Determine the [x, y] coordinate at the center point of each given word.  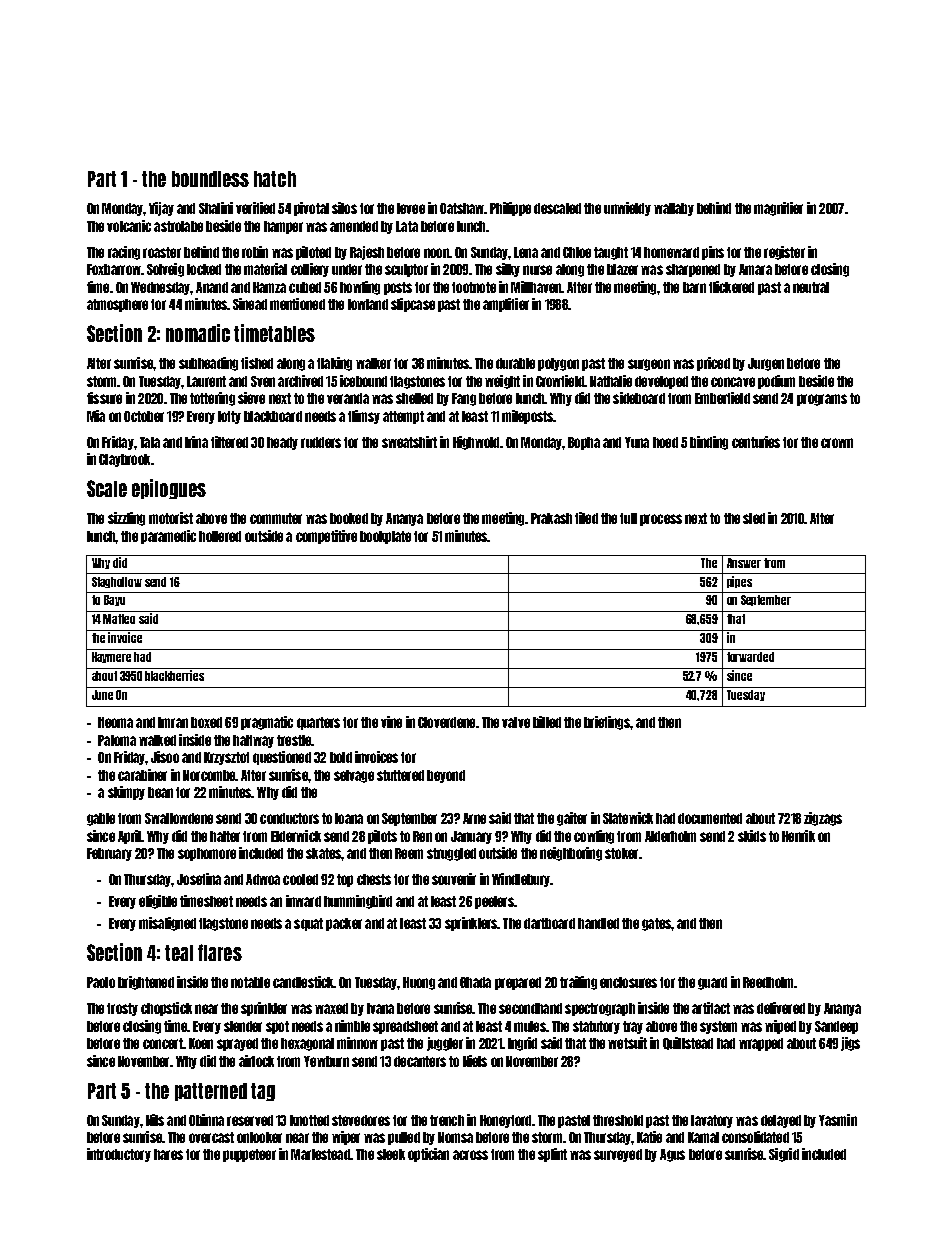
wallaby [674, 209]
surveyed [618, 1155]
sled [754, 518]
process [661, 520]
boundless [210, 179]
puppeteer [249, 1155]
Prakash [551, 518]
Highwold [476, 443]
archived [300, 381]
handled [598, 923]
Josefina [199, 879]
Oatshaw [462, 208]
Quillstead [688, 1043]
